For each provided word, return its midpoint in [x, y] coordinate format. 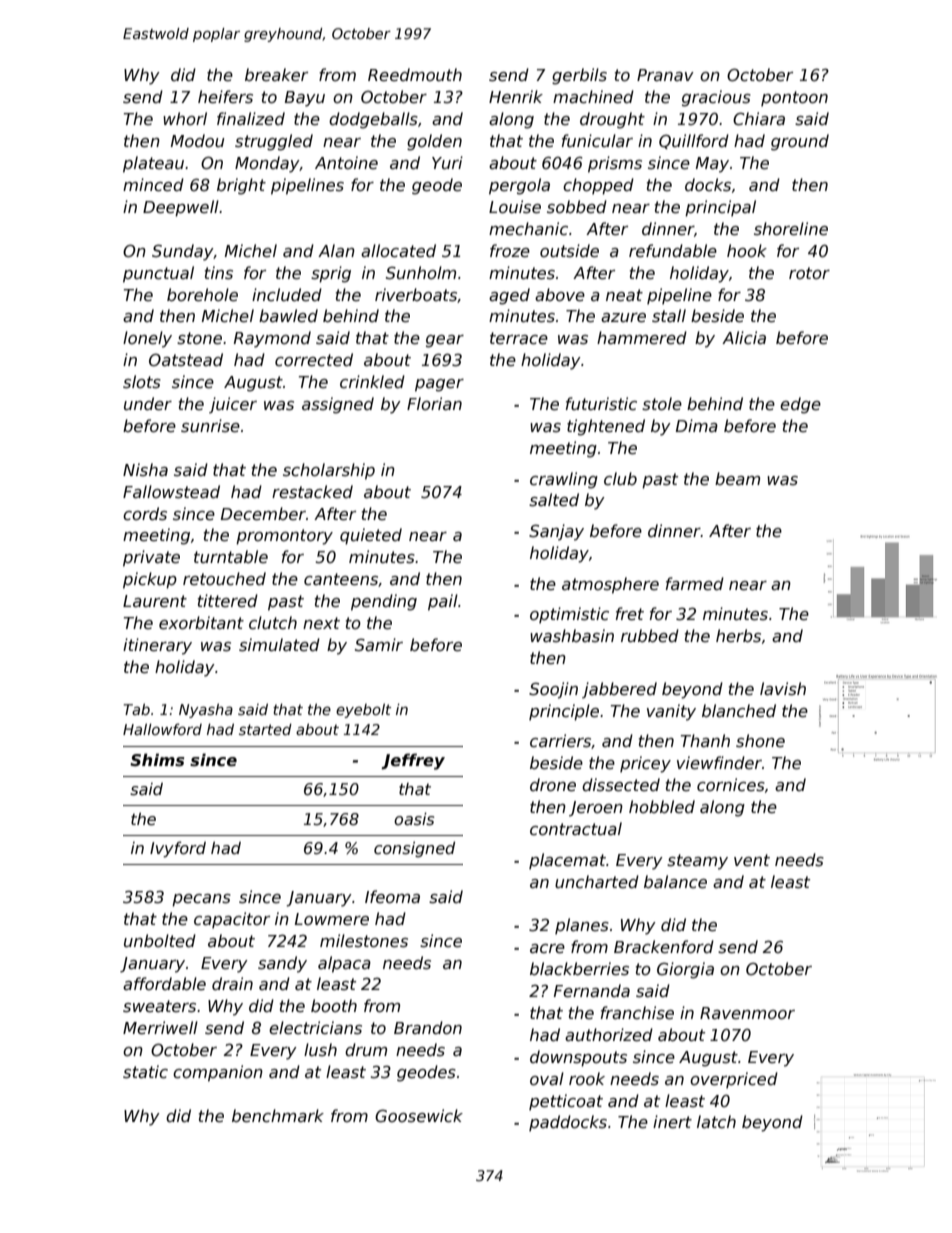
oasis [414, 819]
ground [800, 142]
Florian [434, 403]
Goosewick [419, 1116]
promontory [284, 537]
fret [630, 614]
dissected [621, 785]
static [145, 1072]
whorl [185, 118]
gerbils [579, 76]
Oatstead [186, 360]
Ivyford [178, 849]
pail [443, 602]
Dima [697, 425]
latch [716, 1122]
